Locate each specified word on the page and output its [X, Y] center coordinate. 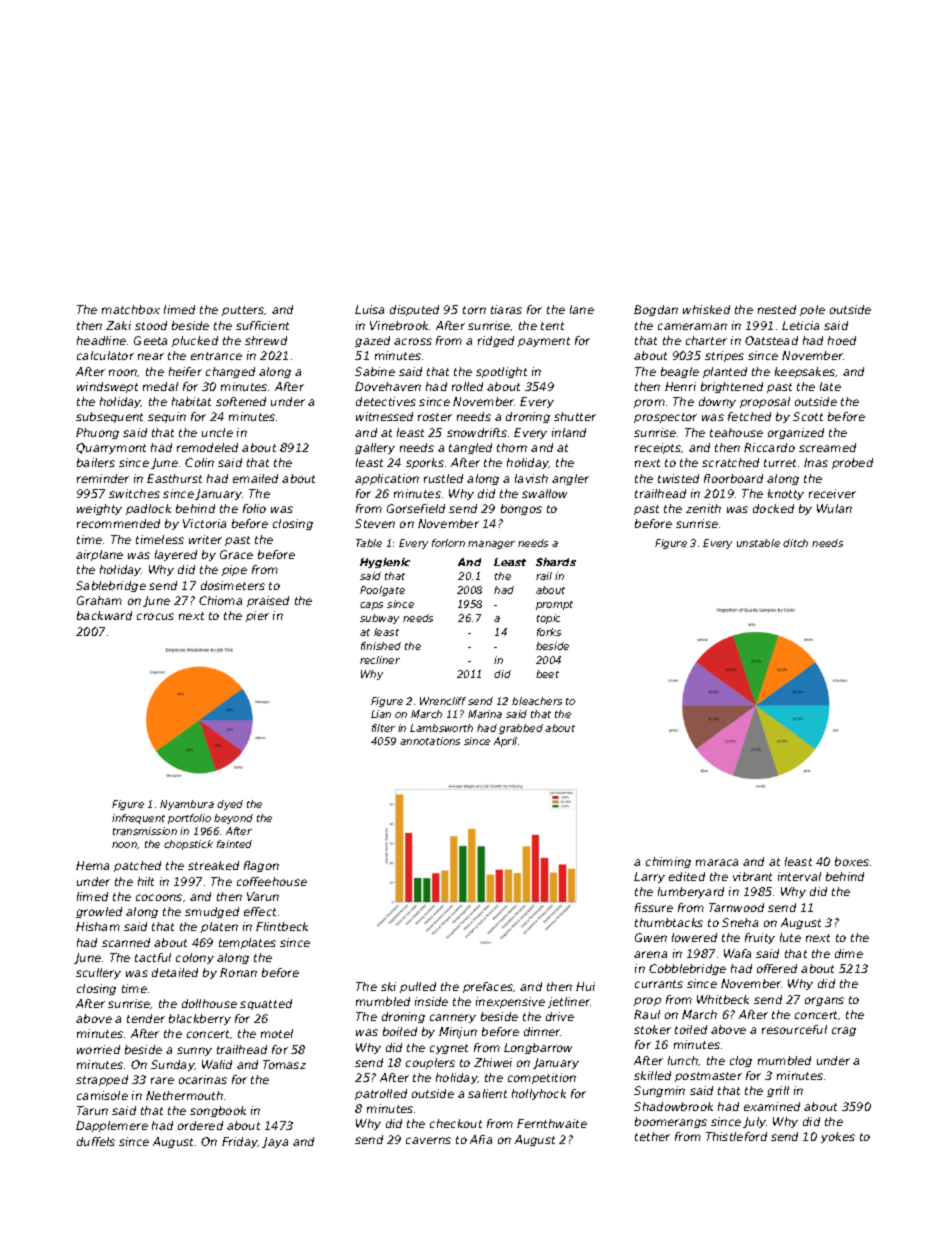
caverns [428, 1140]
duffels [96, 1141]
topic [548, 619]
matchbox [131, 309]
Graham [99, 600]
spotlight [501, 372]
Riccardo [769, 447]
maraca [717, 862]
